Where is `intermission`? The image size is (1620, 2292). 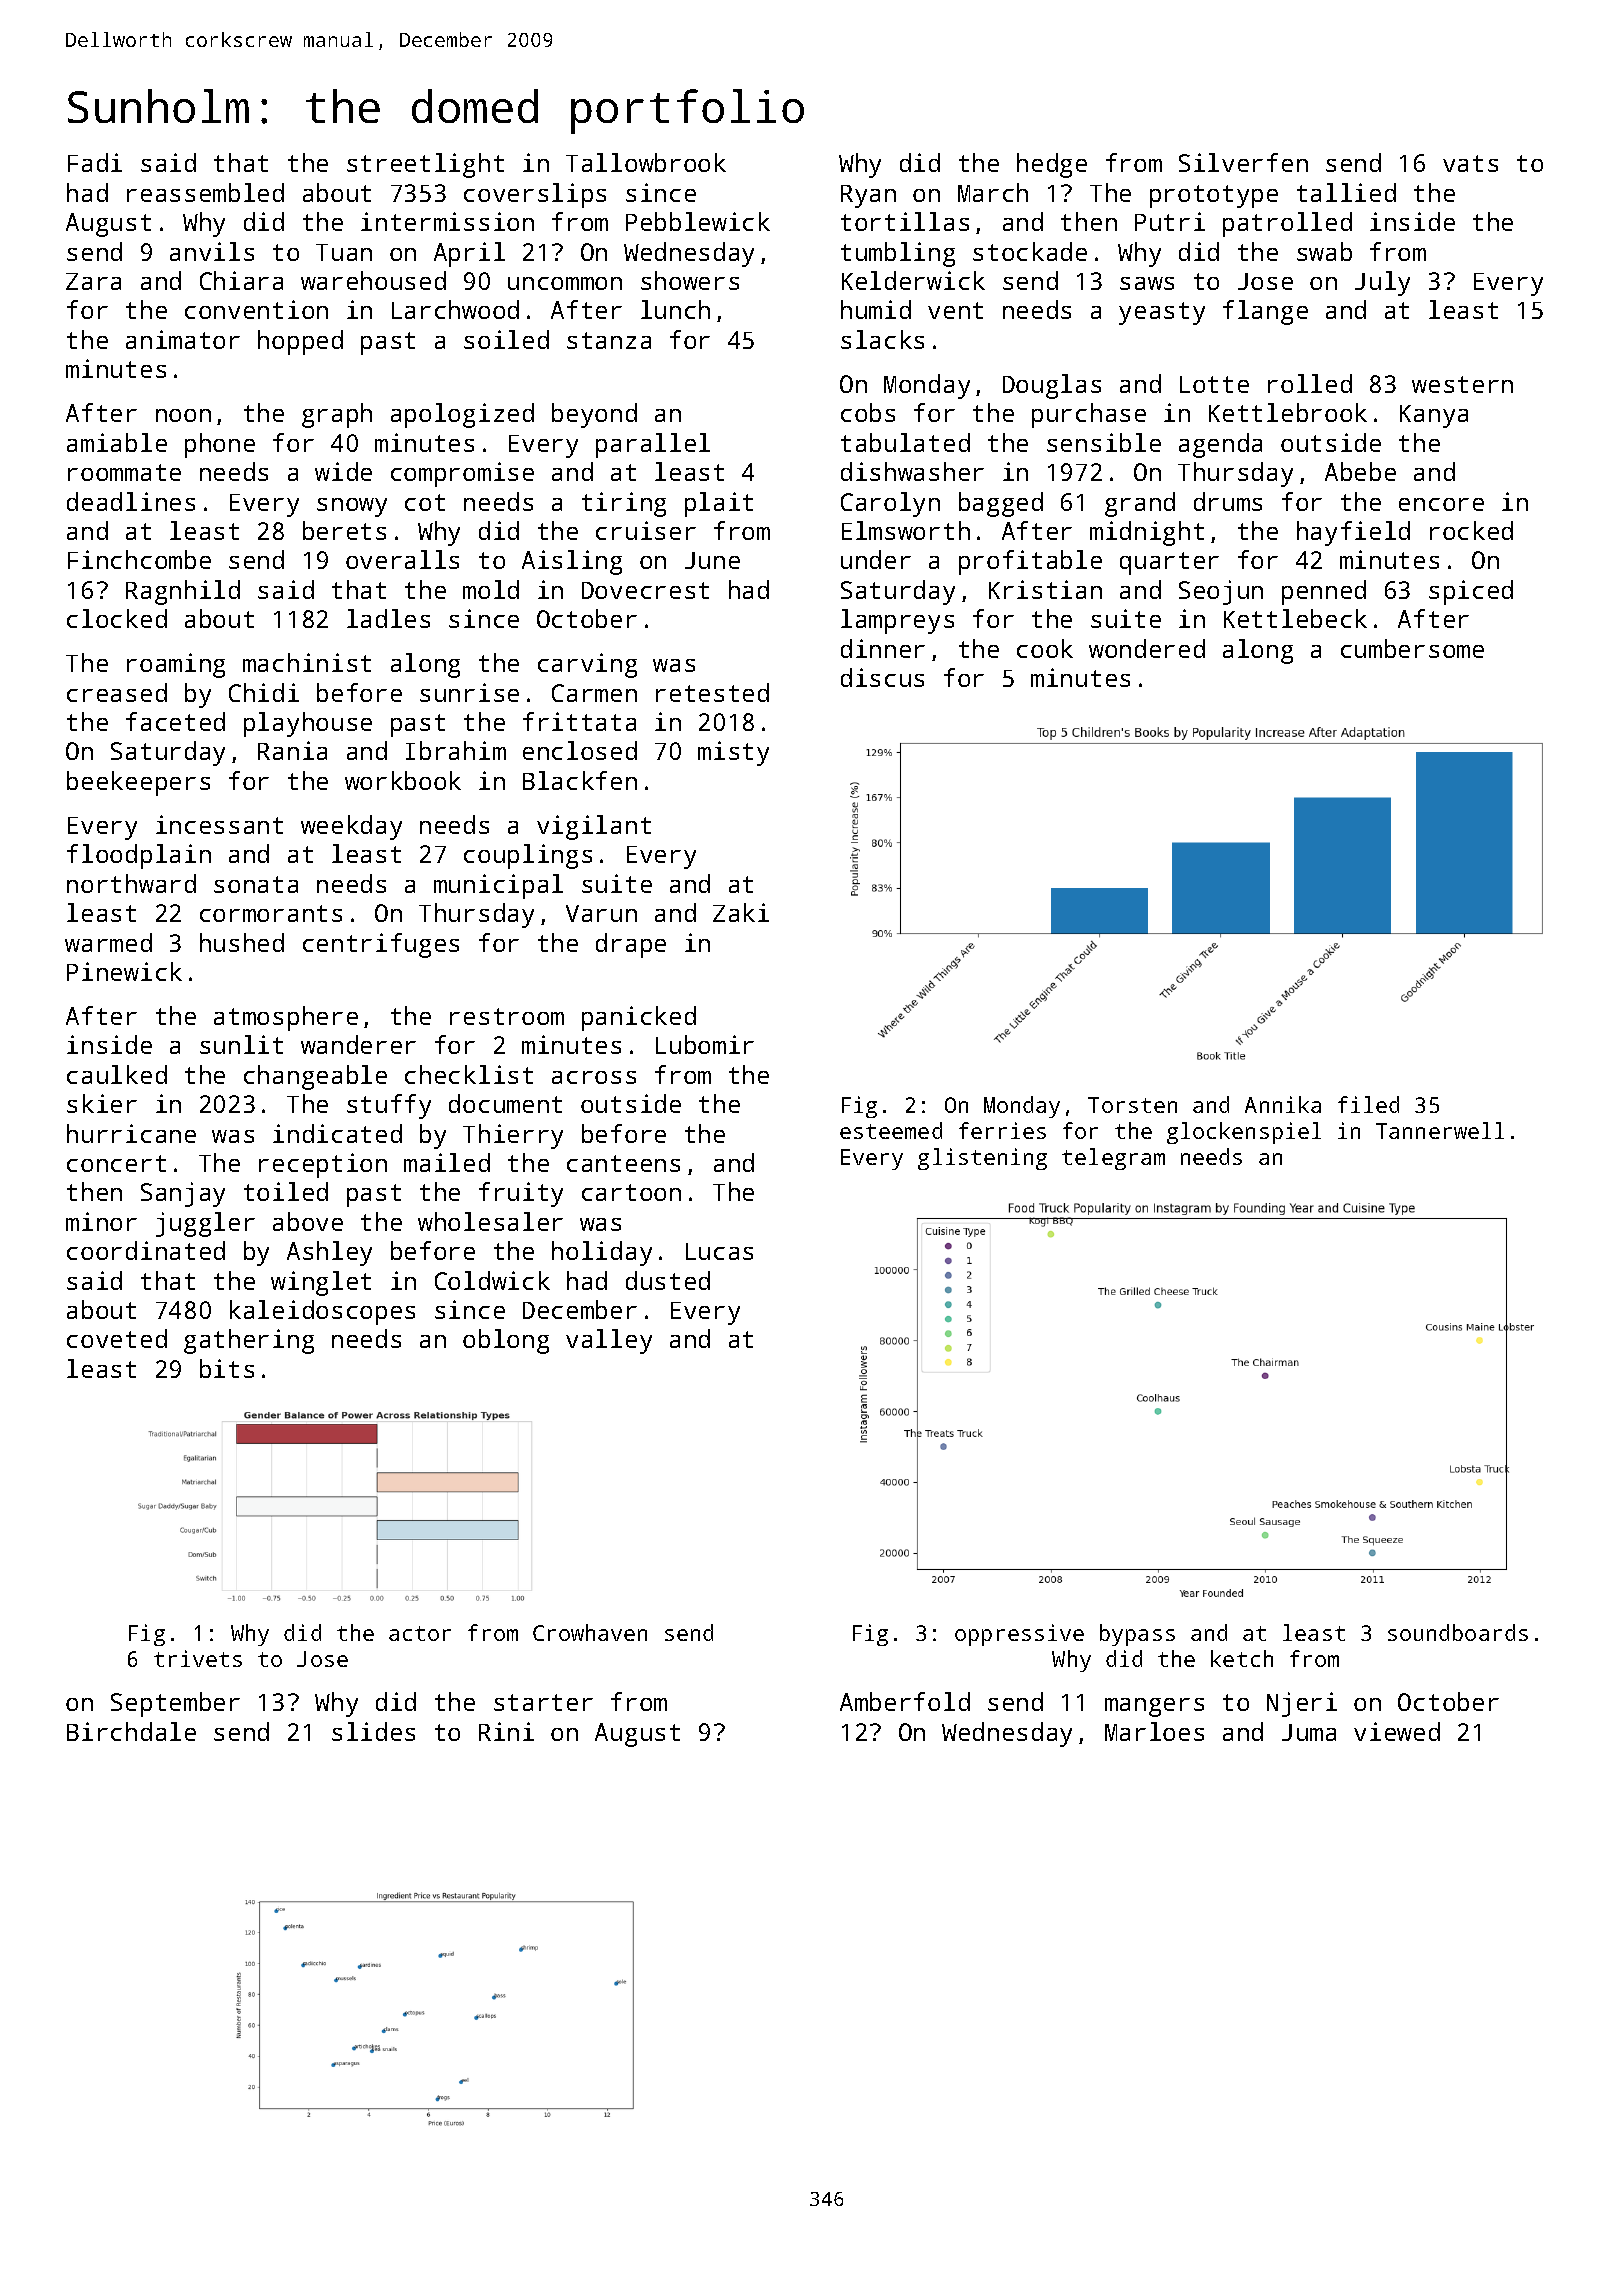
intermission is located at coordinates (447, 221).
